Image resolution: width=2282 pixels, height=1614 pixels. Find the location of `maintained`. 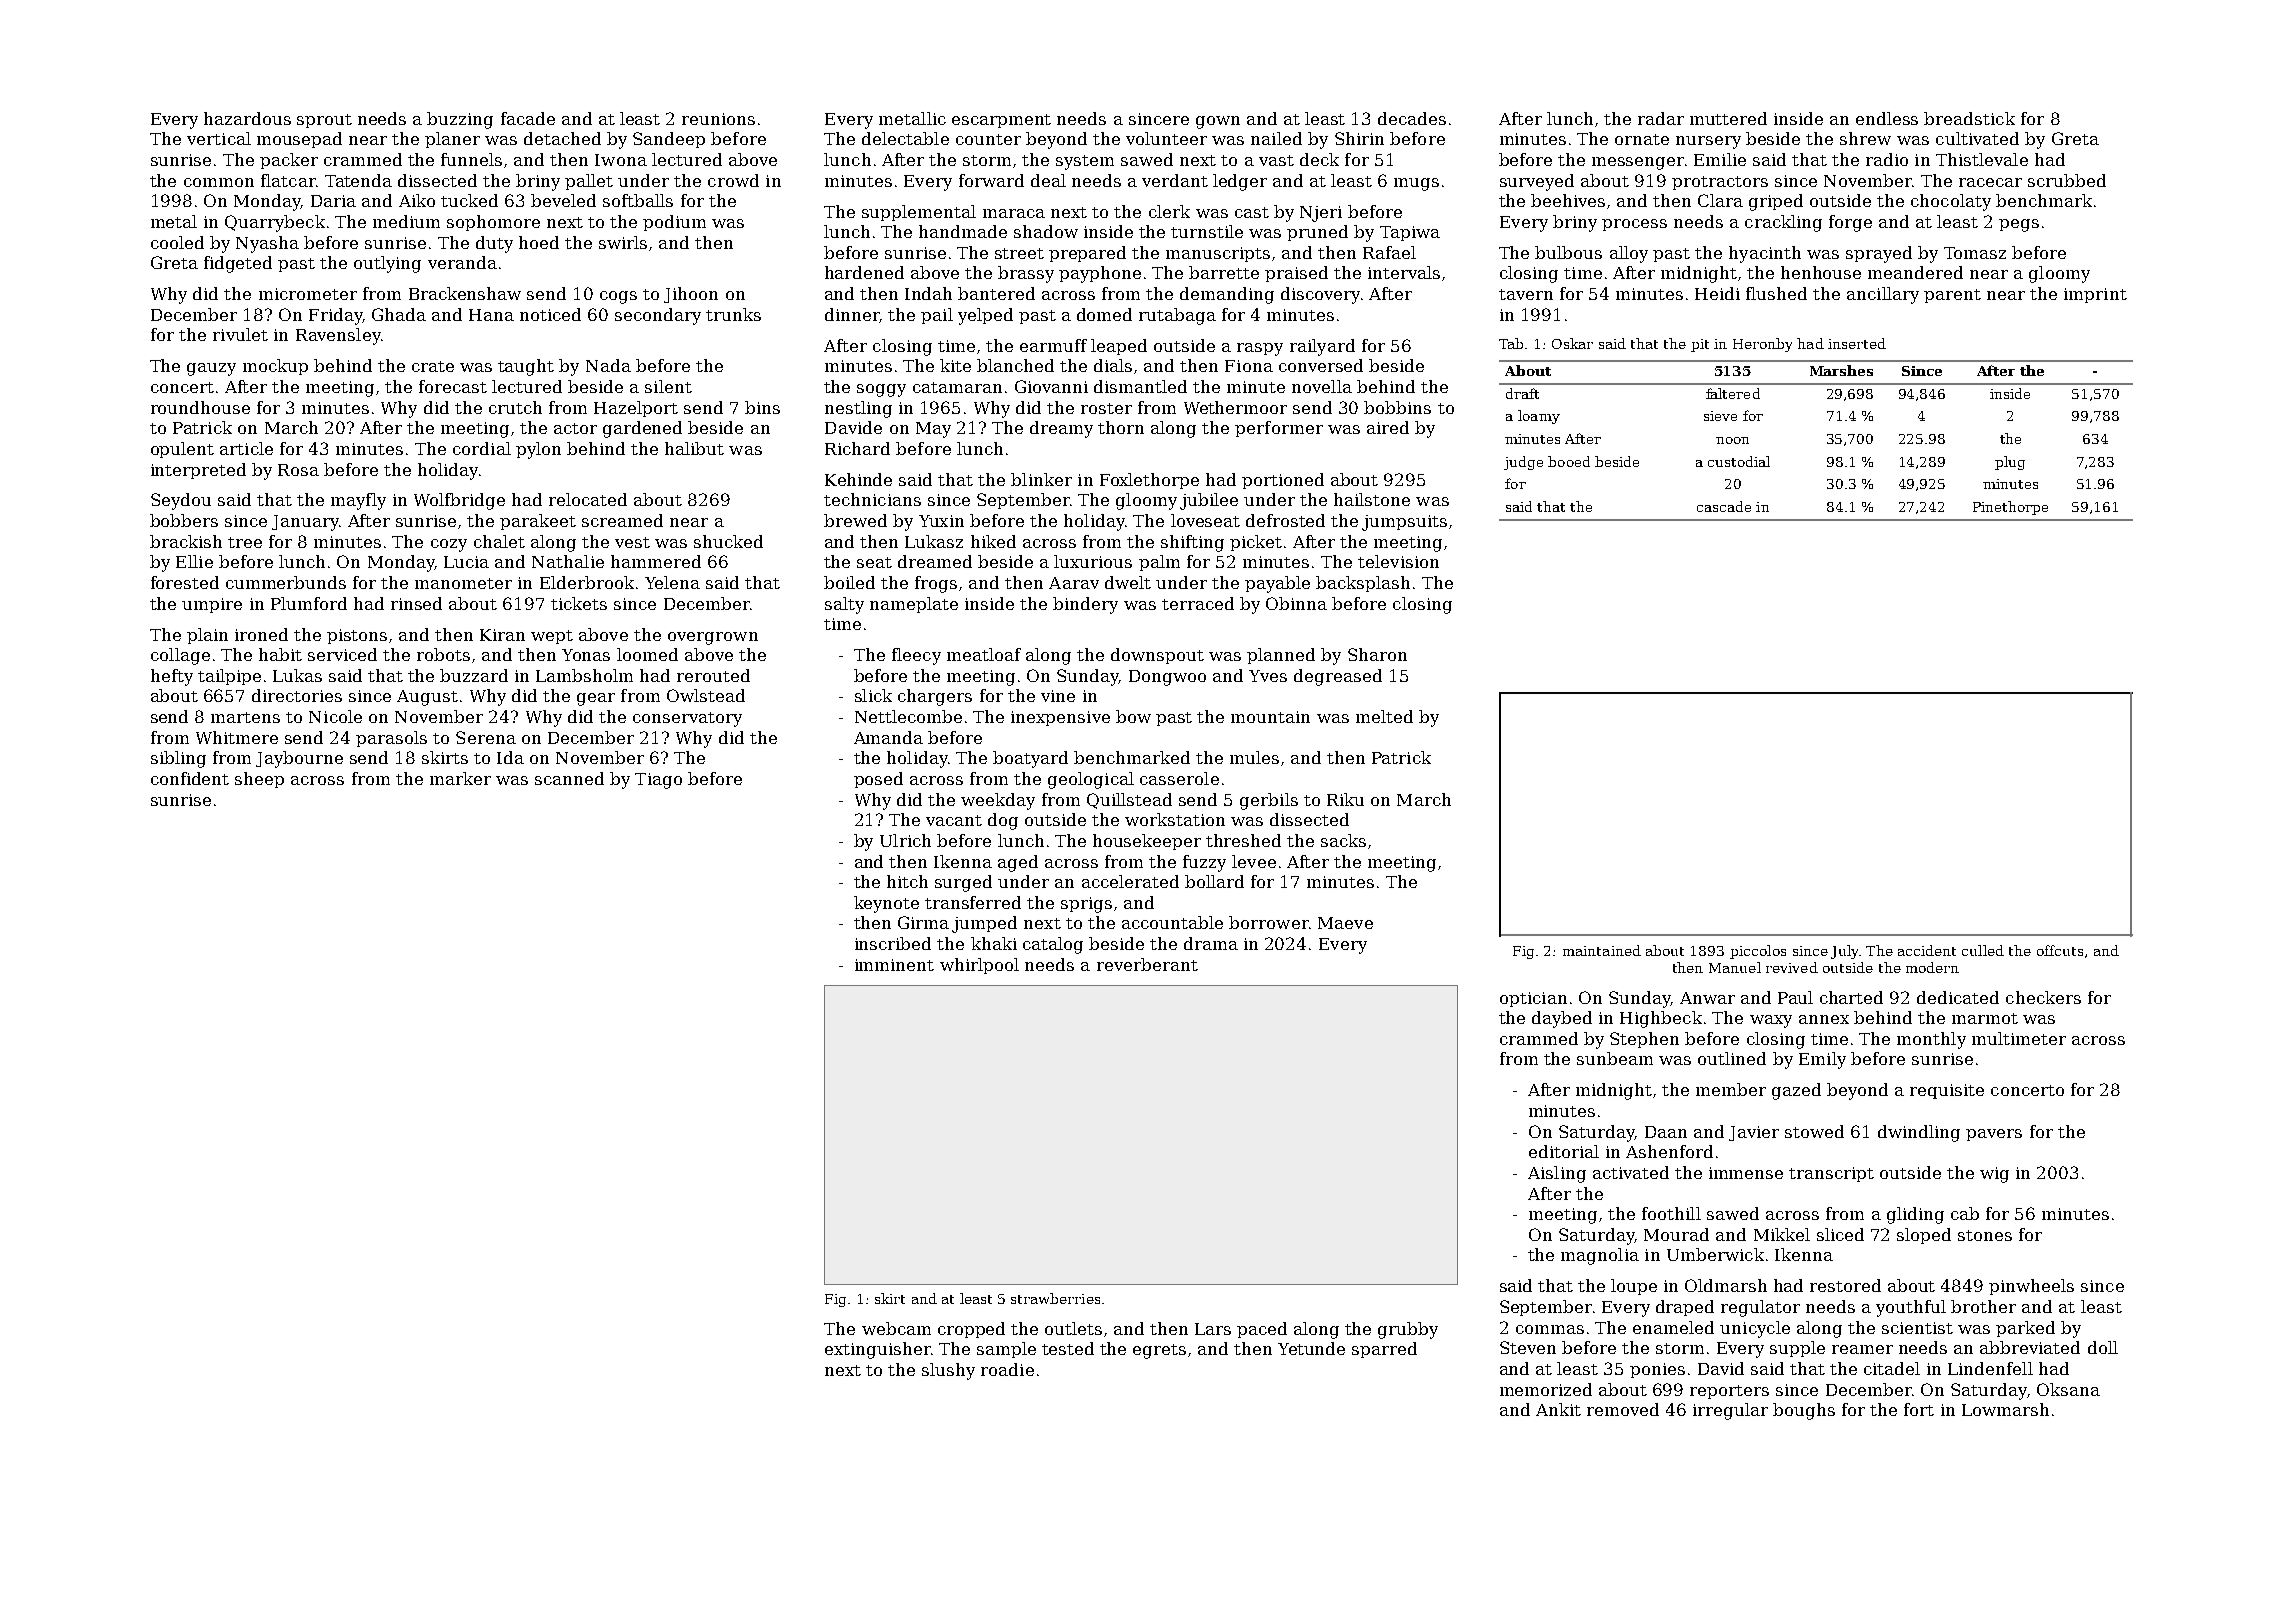

maintained is located at coordinates (1602, 950).
